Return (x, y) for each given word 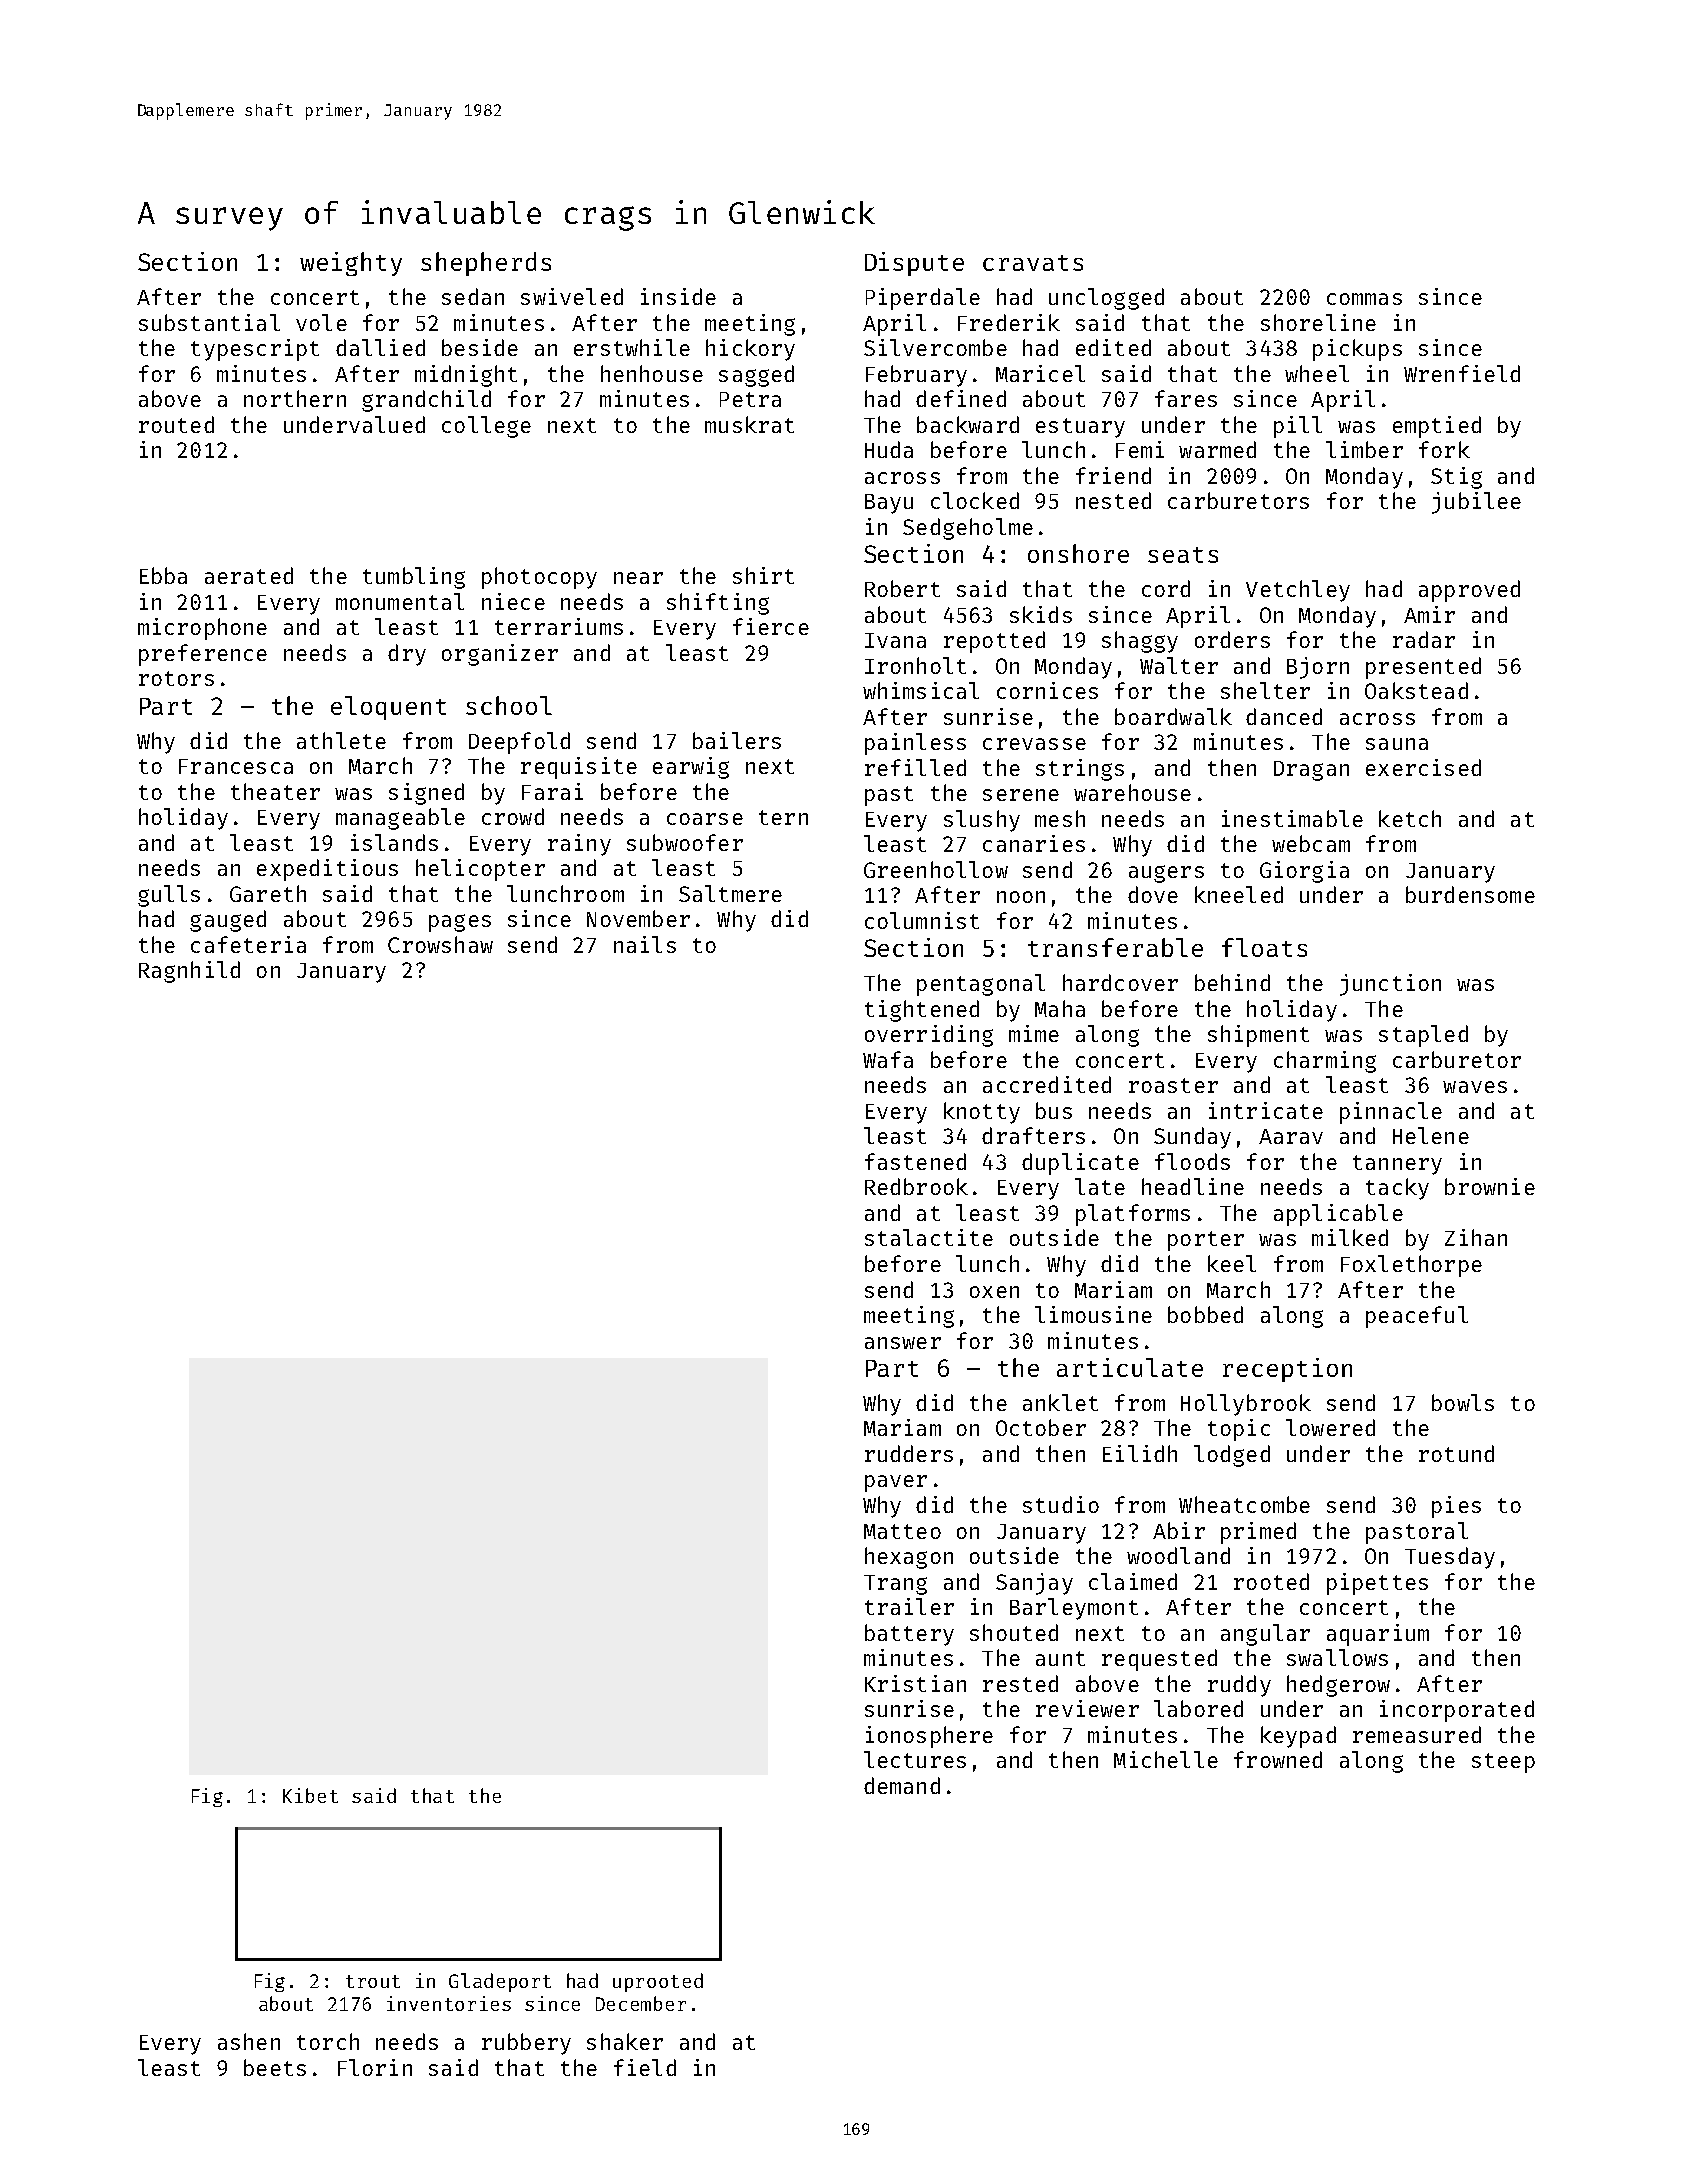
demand (902, 1785)
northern (295, 398)
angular (1265, 1635)
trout (373, 1981)
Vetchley (1298, 591)
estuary (1080, 428)
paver (896, 1483)
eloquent (388, 708)
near (638, 578)
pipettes (1377, 1584)
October (1041, 1427)
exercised (1423, 767)
